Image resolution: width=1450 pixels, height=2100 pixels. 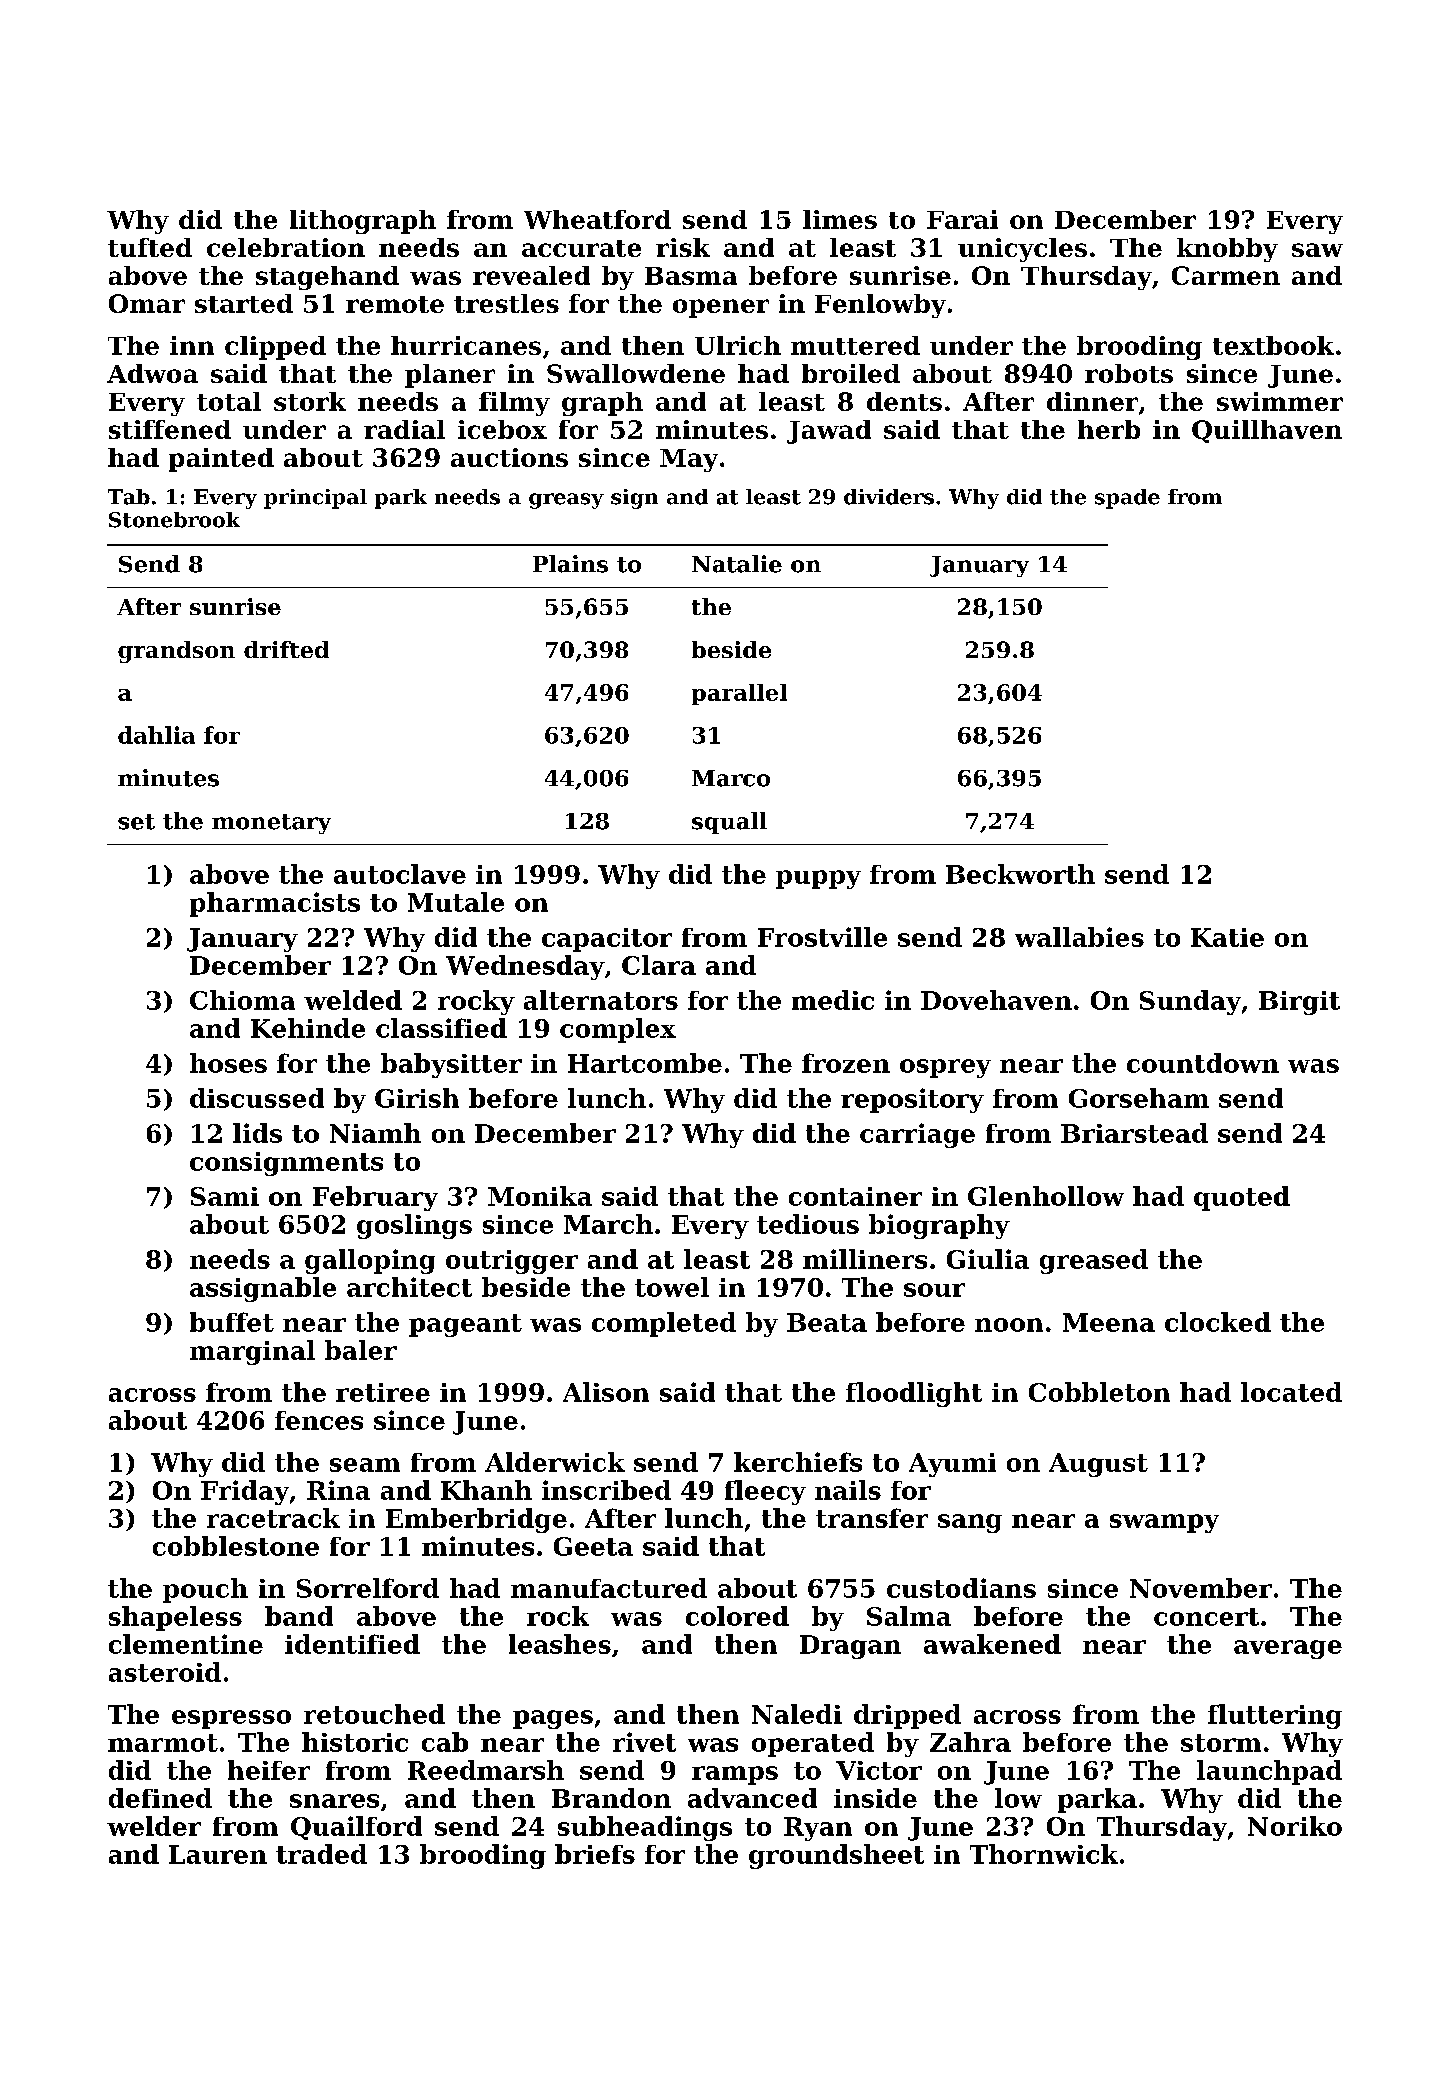 I want to click on groundsheet, so click(x=836, y=1856).
